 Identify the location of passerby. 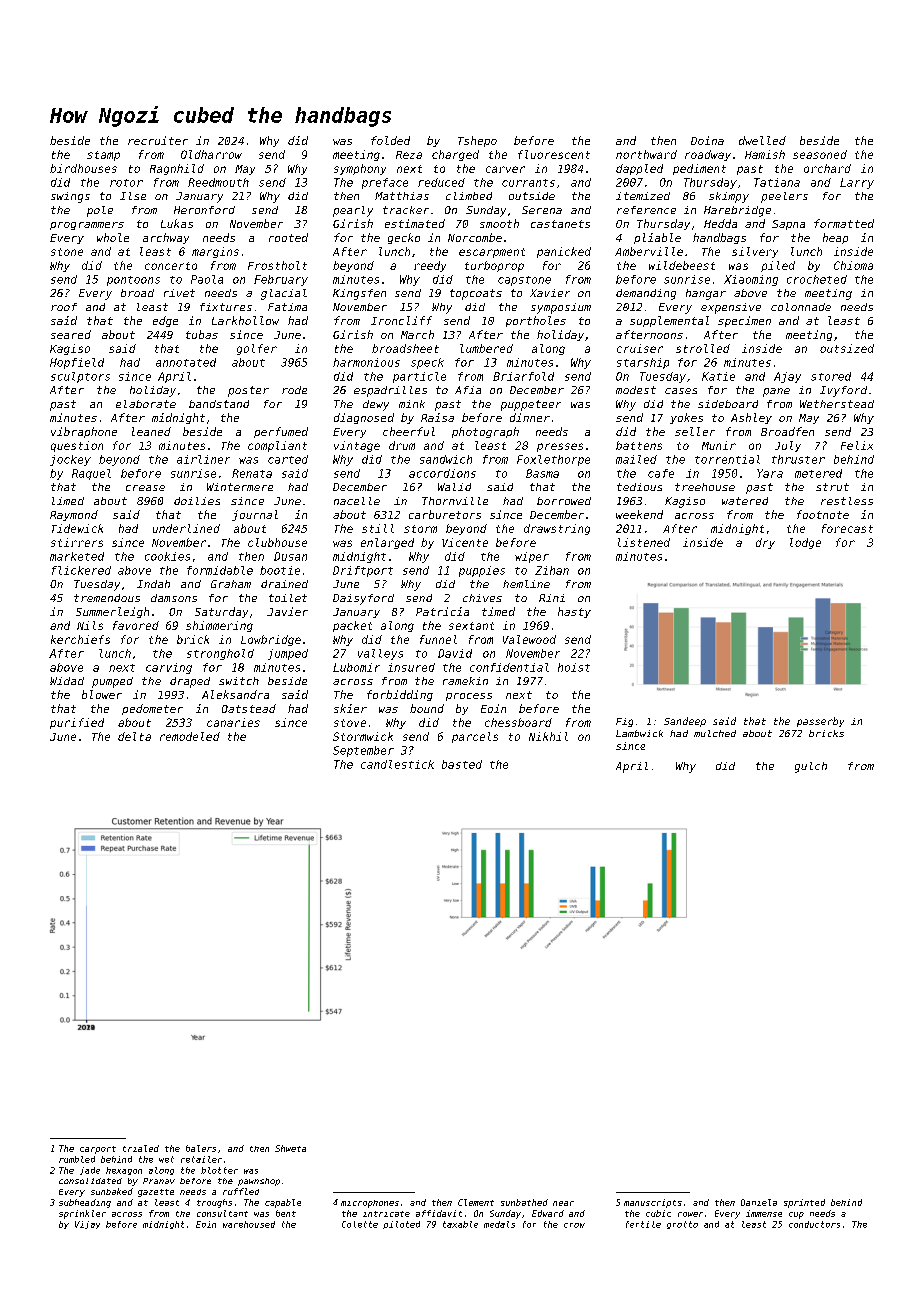
(820, 722).
